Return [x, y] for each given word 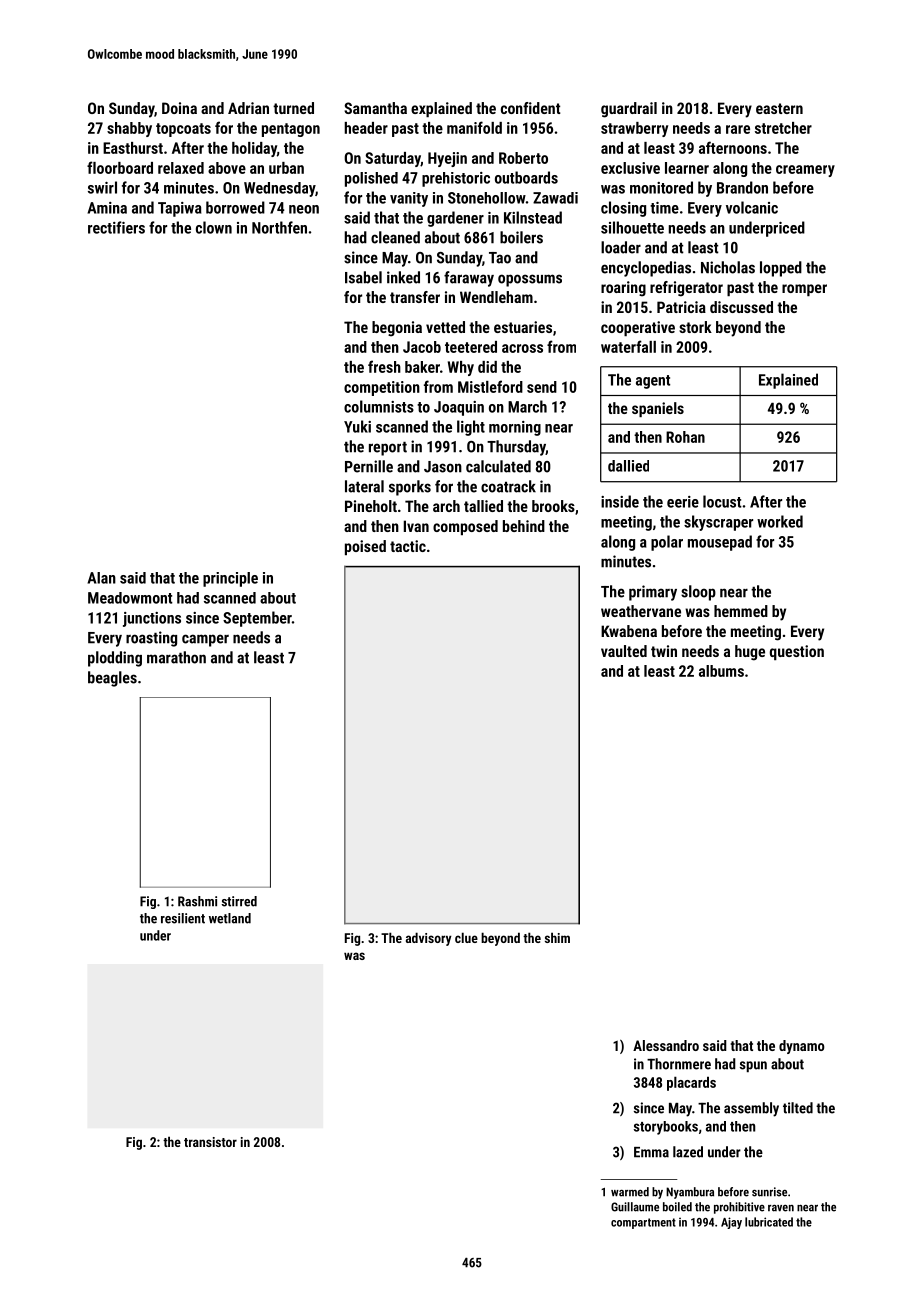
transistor [210, 1142]
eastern [779, 108]
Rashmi [197, 901]
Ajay [731, 1223]
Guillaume [635, 1207]
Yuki [357, 426]
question [797, 652]
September [257, 619]
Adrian [248, 108]
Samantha [375, 108]
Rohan [685, 437]
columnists [379, 406]
